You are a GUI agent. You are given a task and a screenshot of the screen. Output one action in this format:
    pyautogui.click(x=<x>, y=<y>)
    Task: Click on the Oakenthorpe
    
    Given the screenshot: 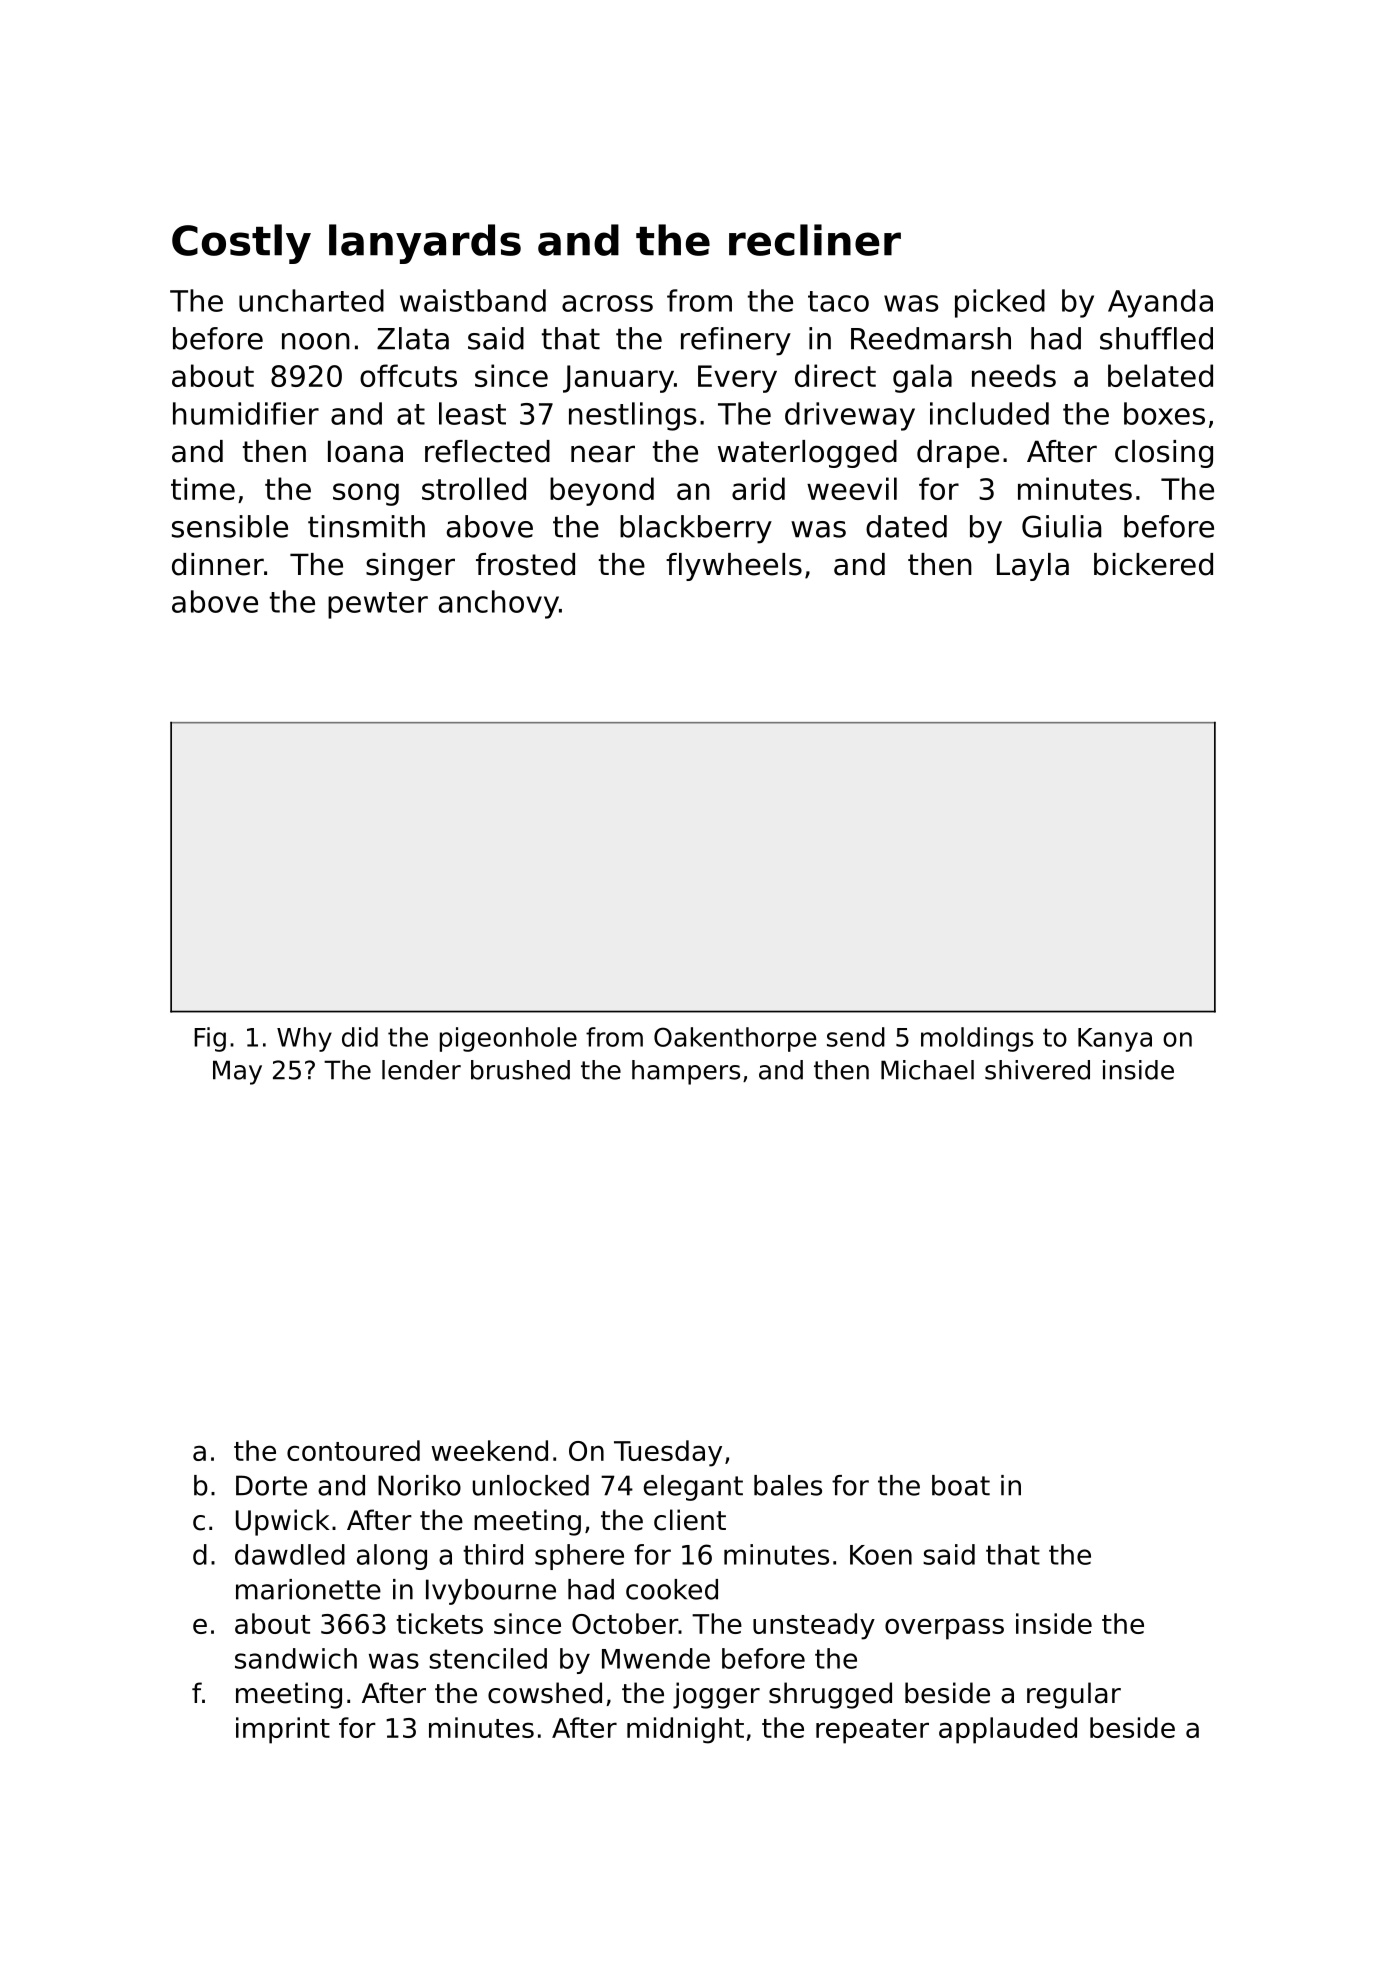 What is the action you would take?
    pyautogui.click(x=735, y=1039)
